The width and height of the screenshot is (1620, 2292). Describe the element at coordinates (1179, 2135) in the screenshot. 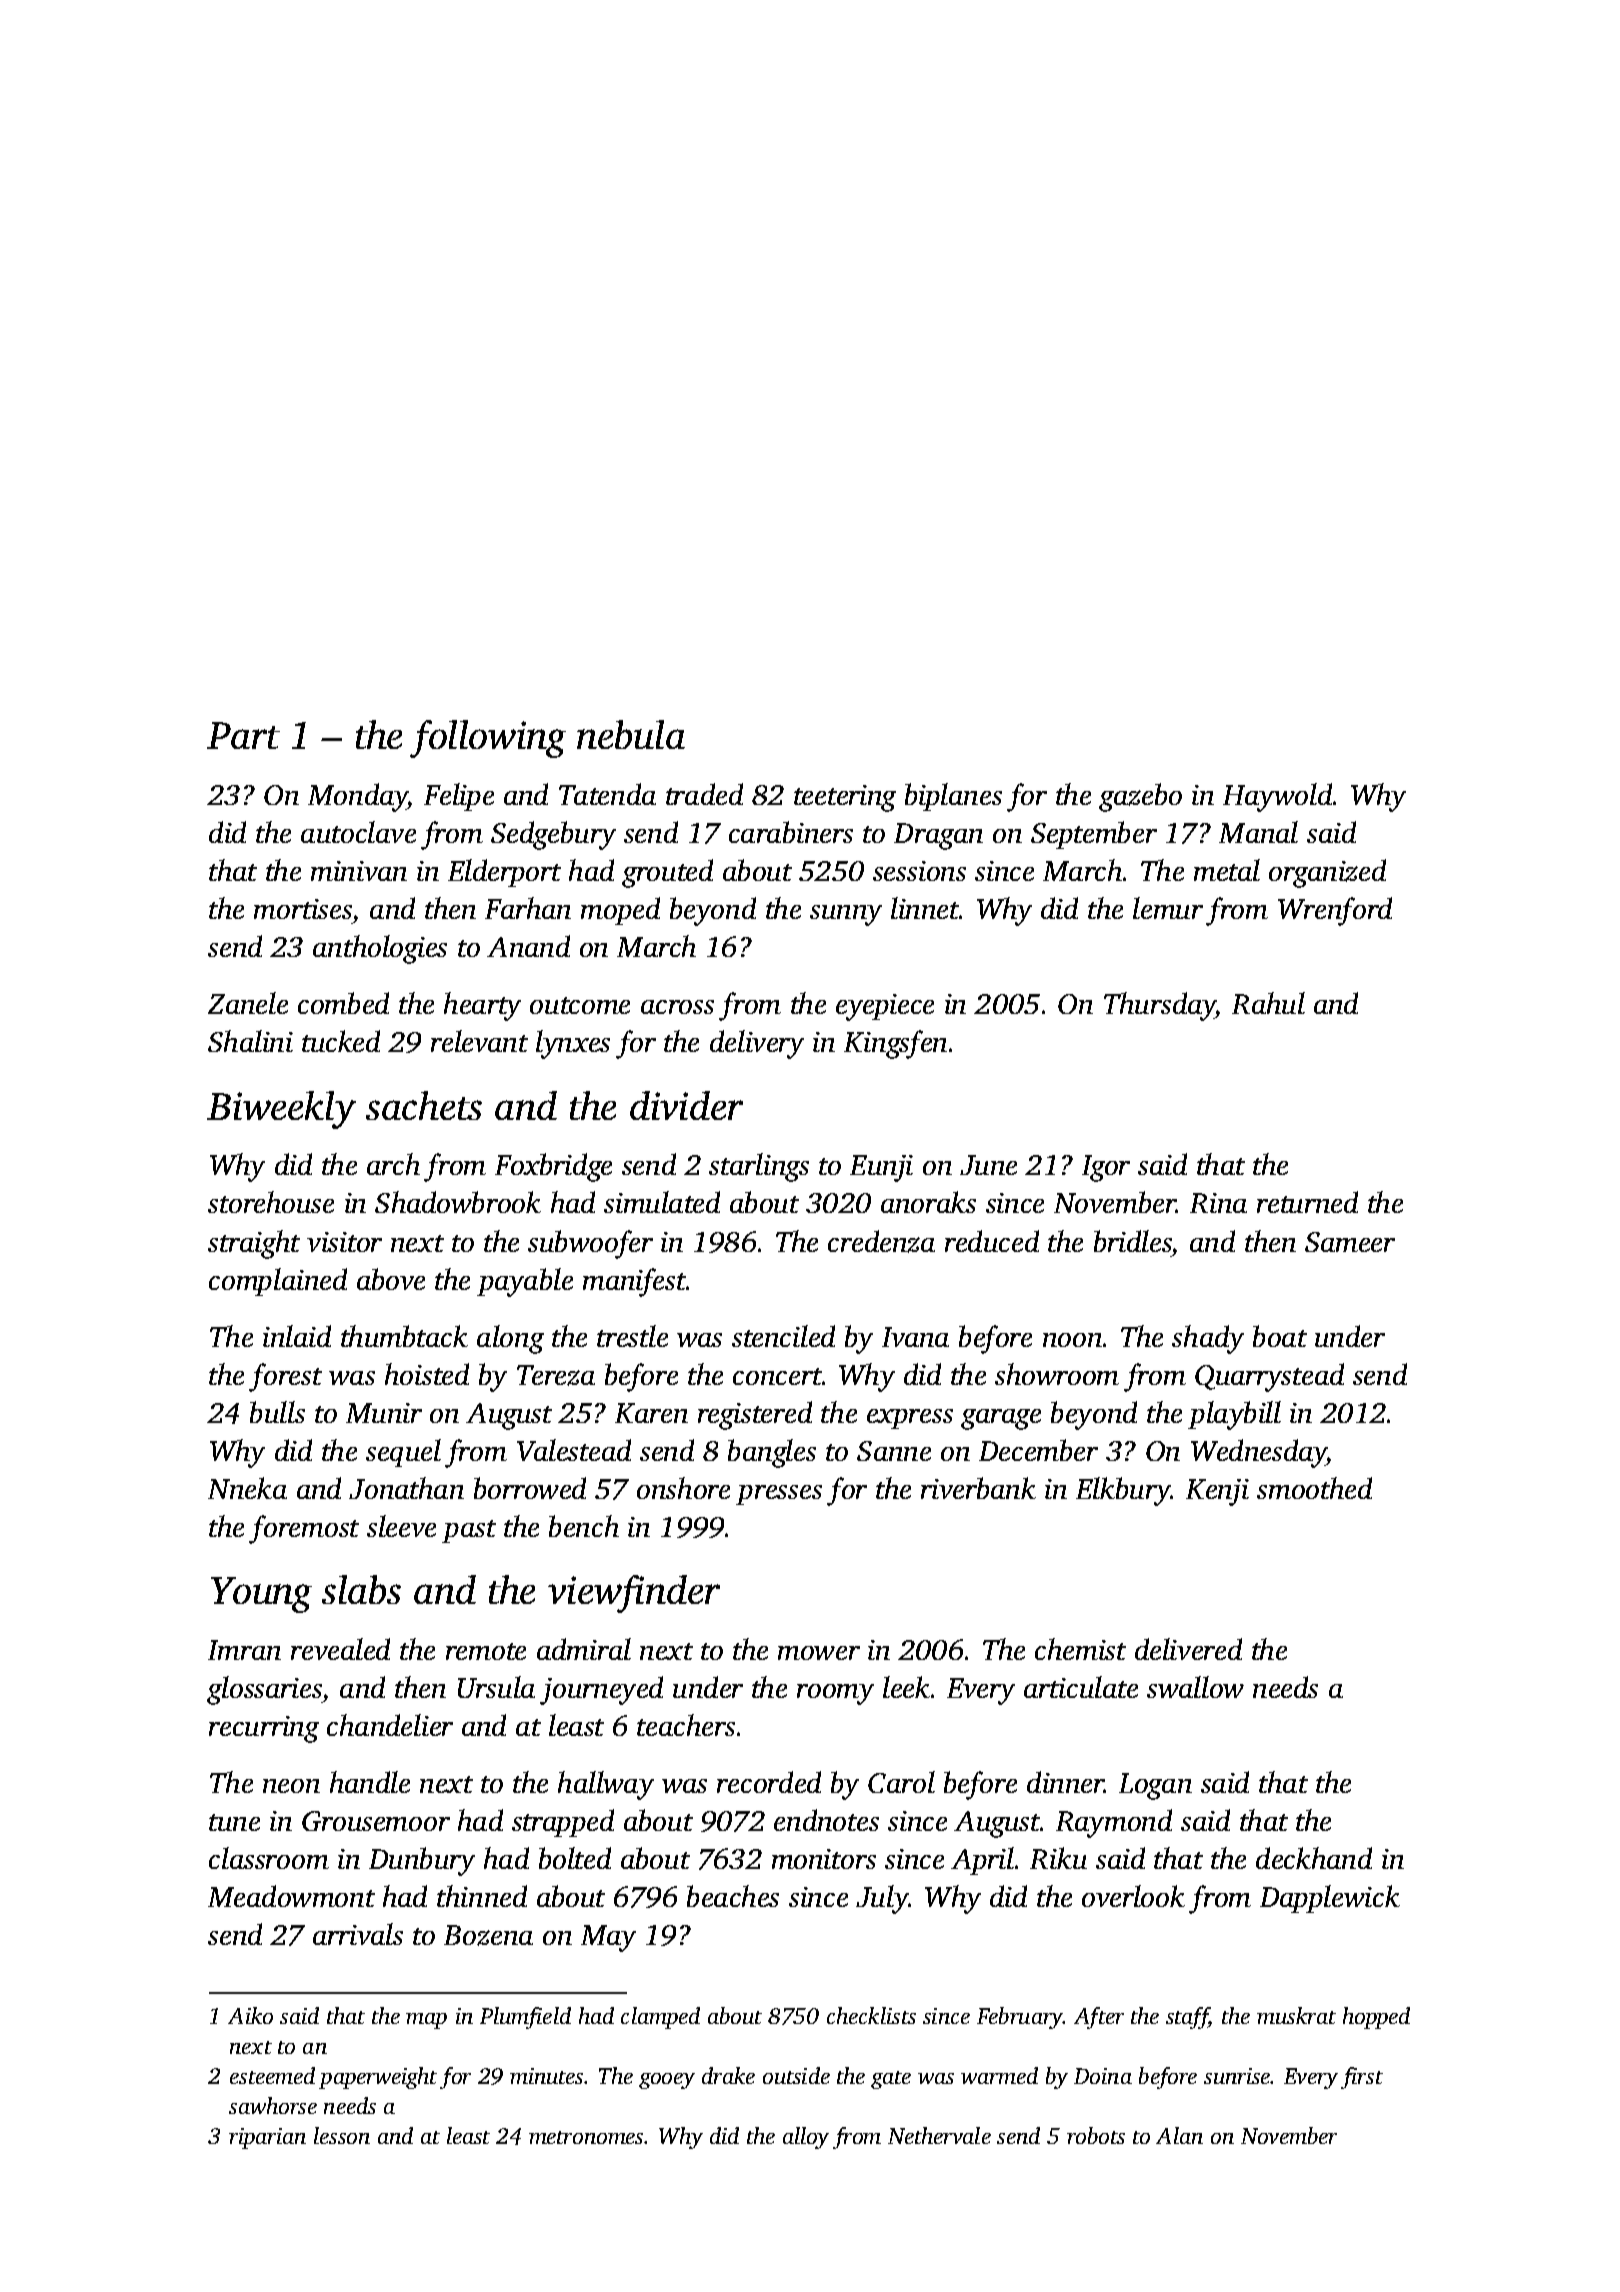

I see `Alan` at that location.
